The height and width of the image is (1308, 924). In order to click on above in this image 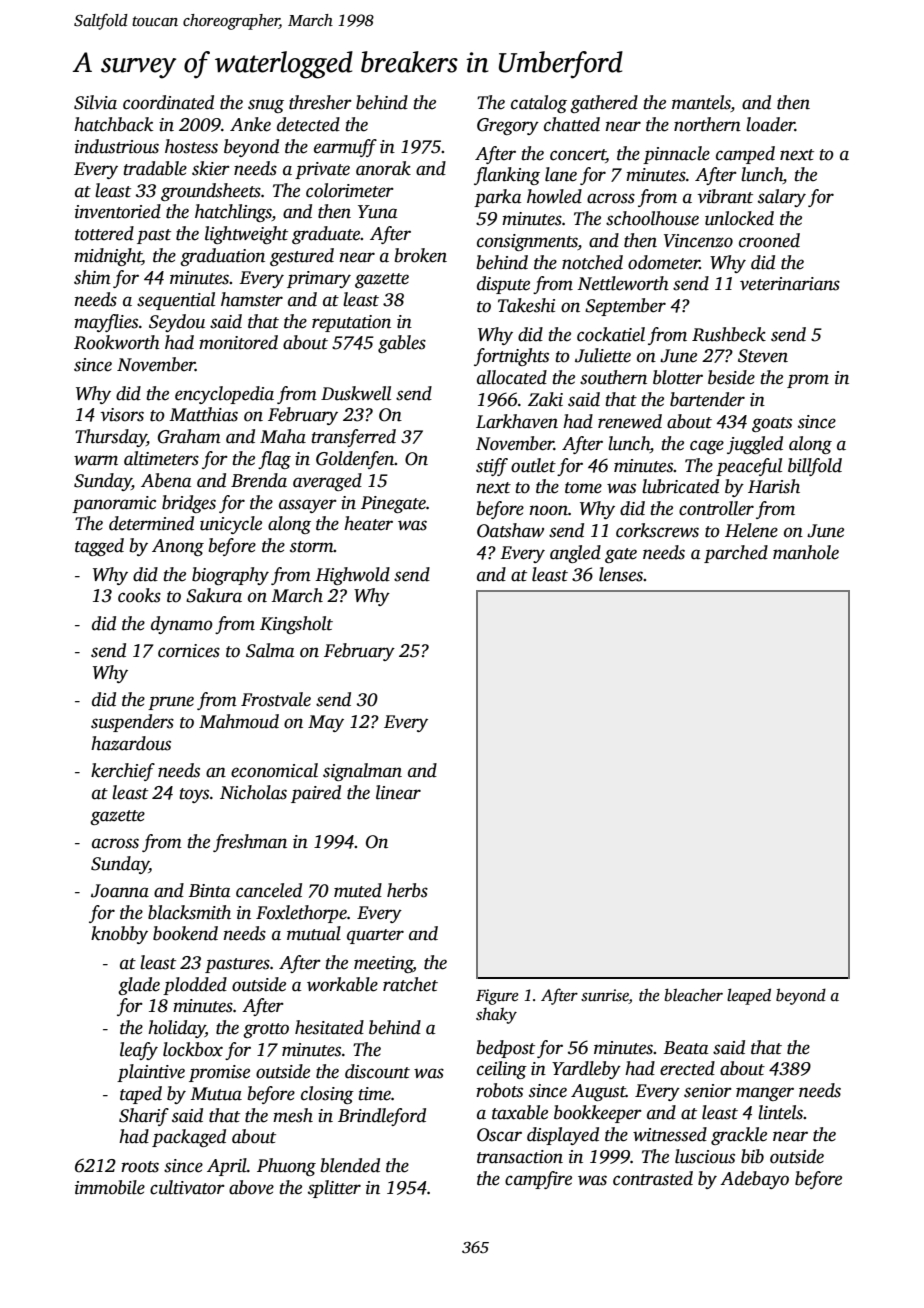, I will do `click(251, 1187)`.
